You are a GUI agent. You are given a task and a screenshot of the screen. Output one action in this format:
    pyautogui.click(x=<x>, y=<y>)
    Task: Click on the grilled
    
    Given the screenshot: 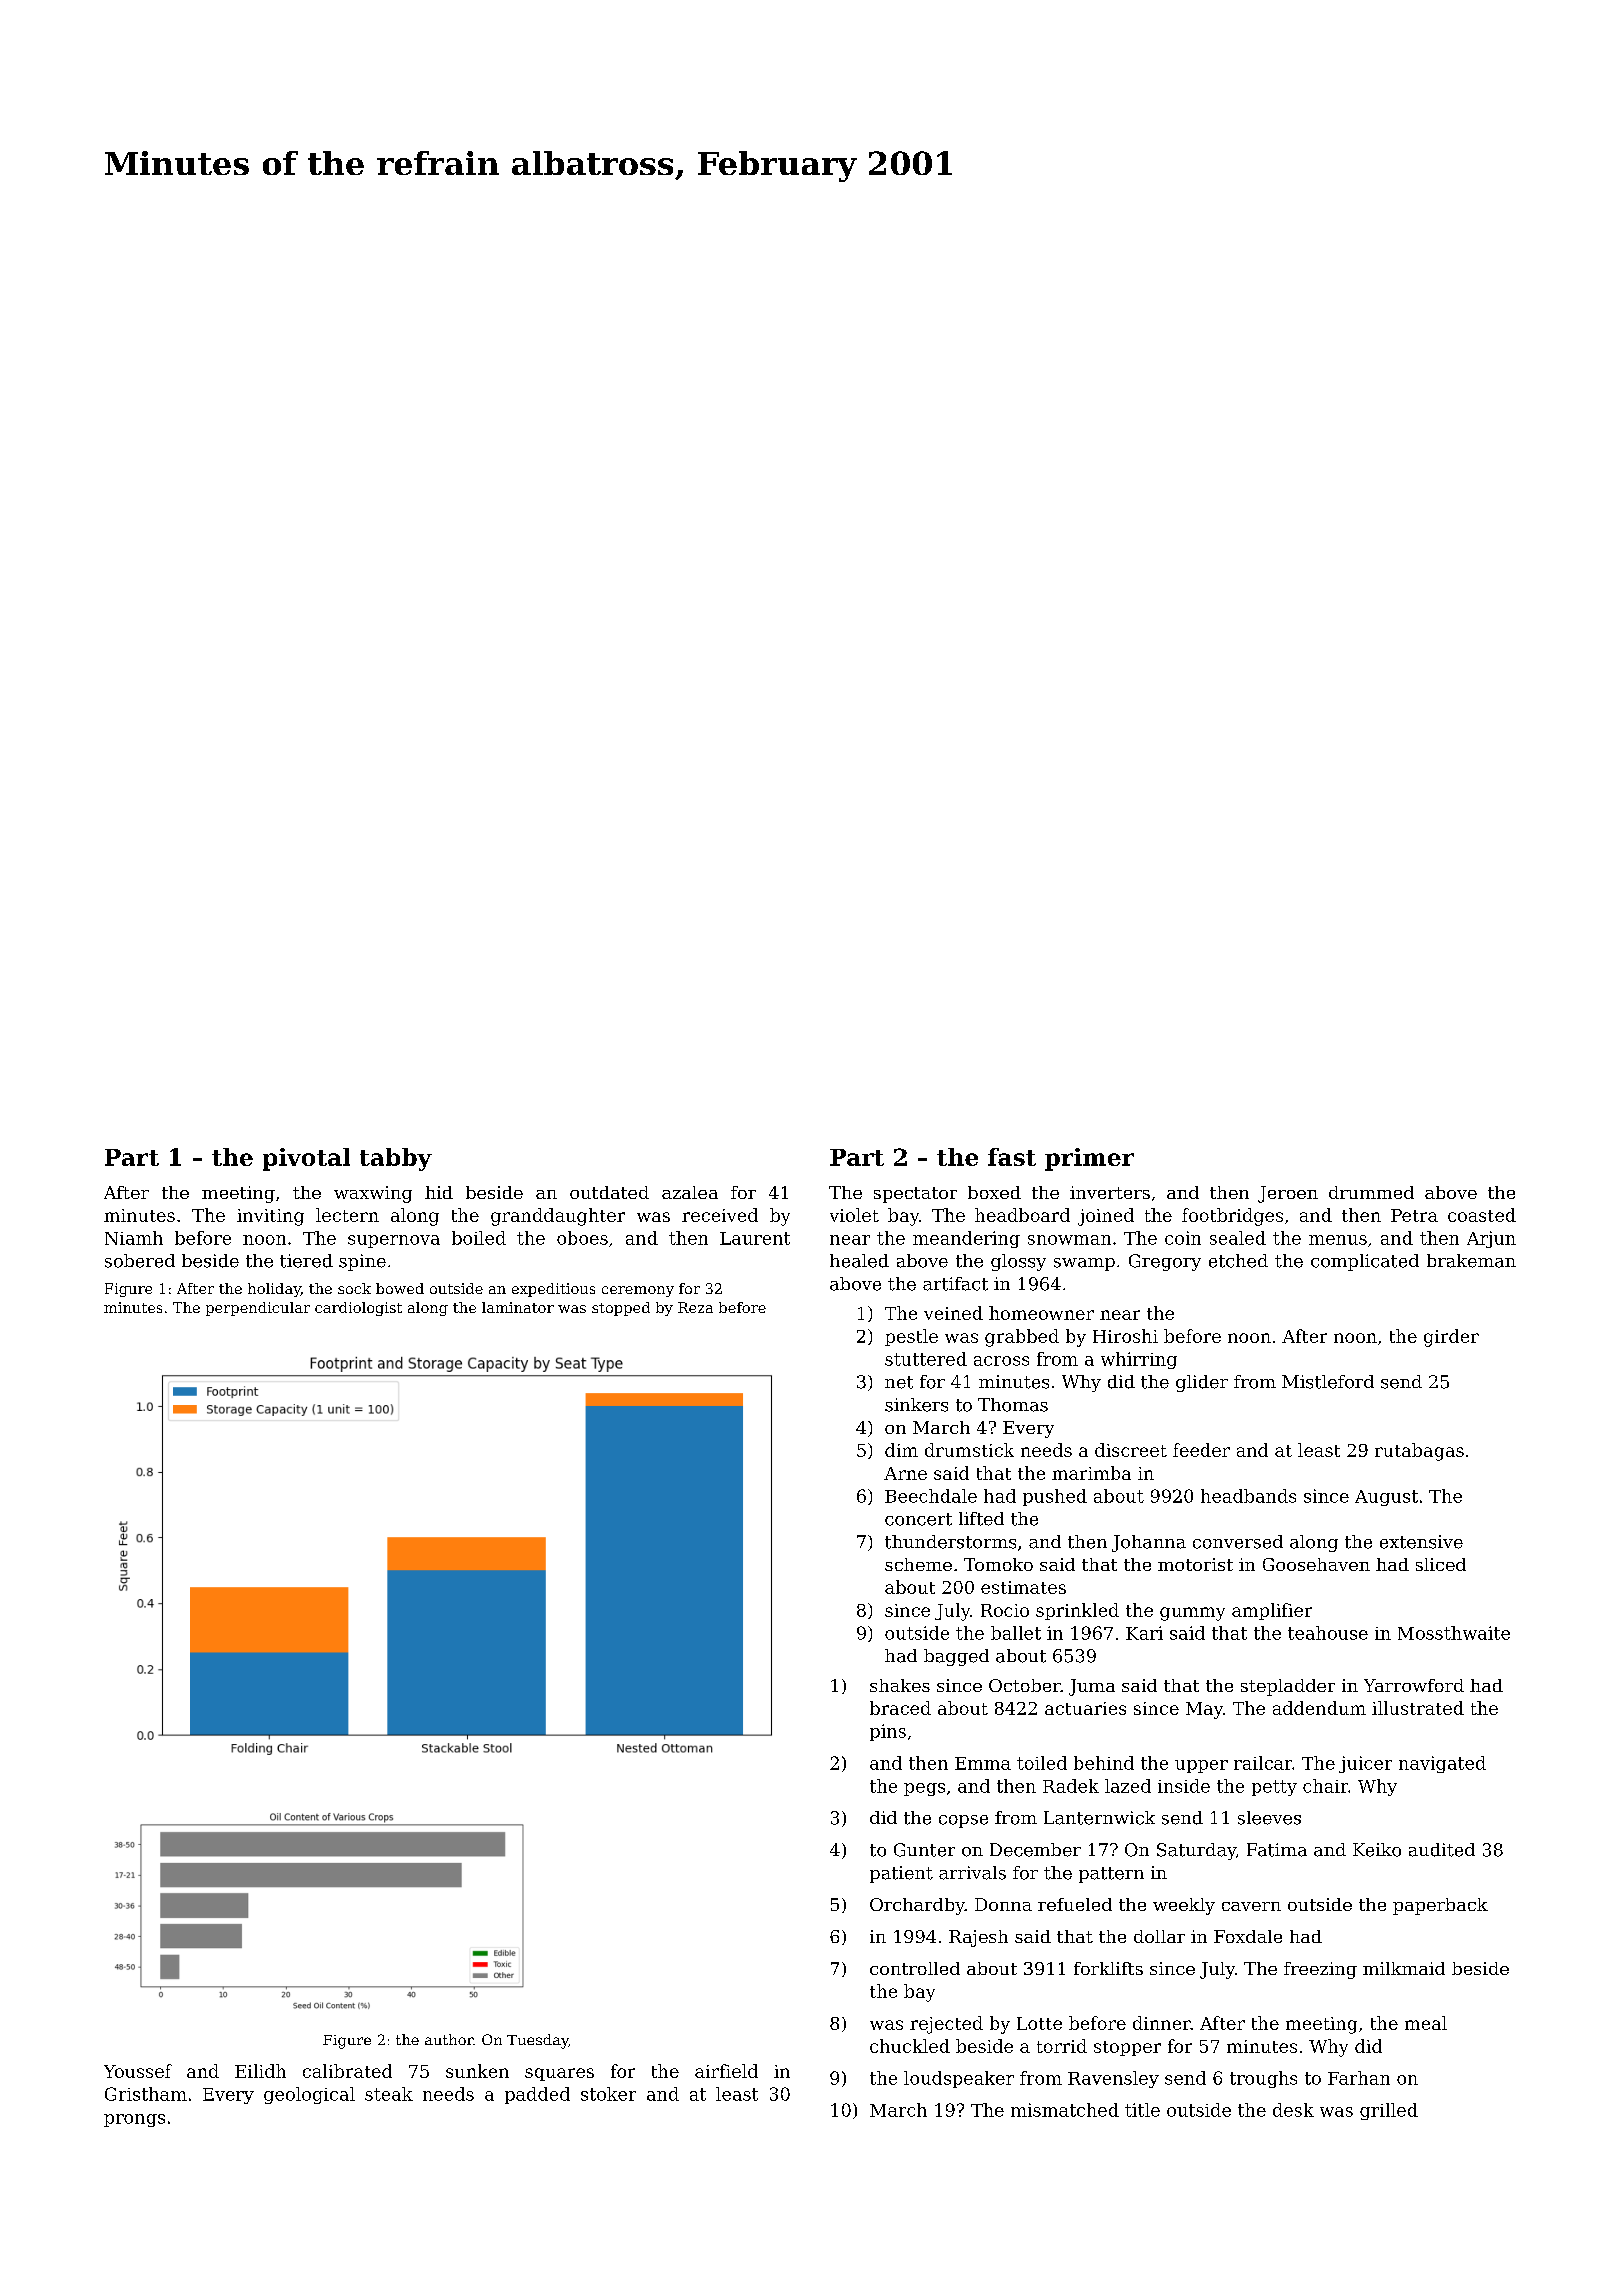 What is the action you would take?
    pyautogui.click(x=1389, y=2111)
